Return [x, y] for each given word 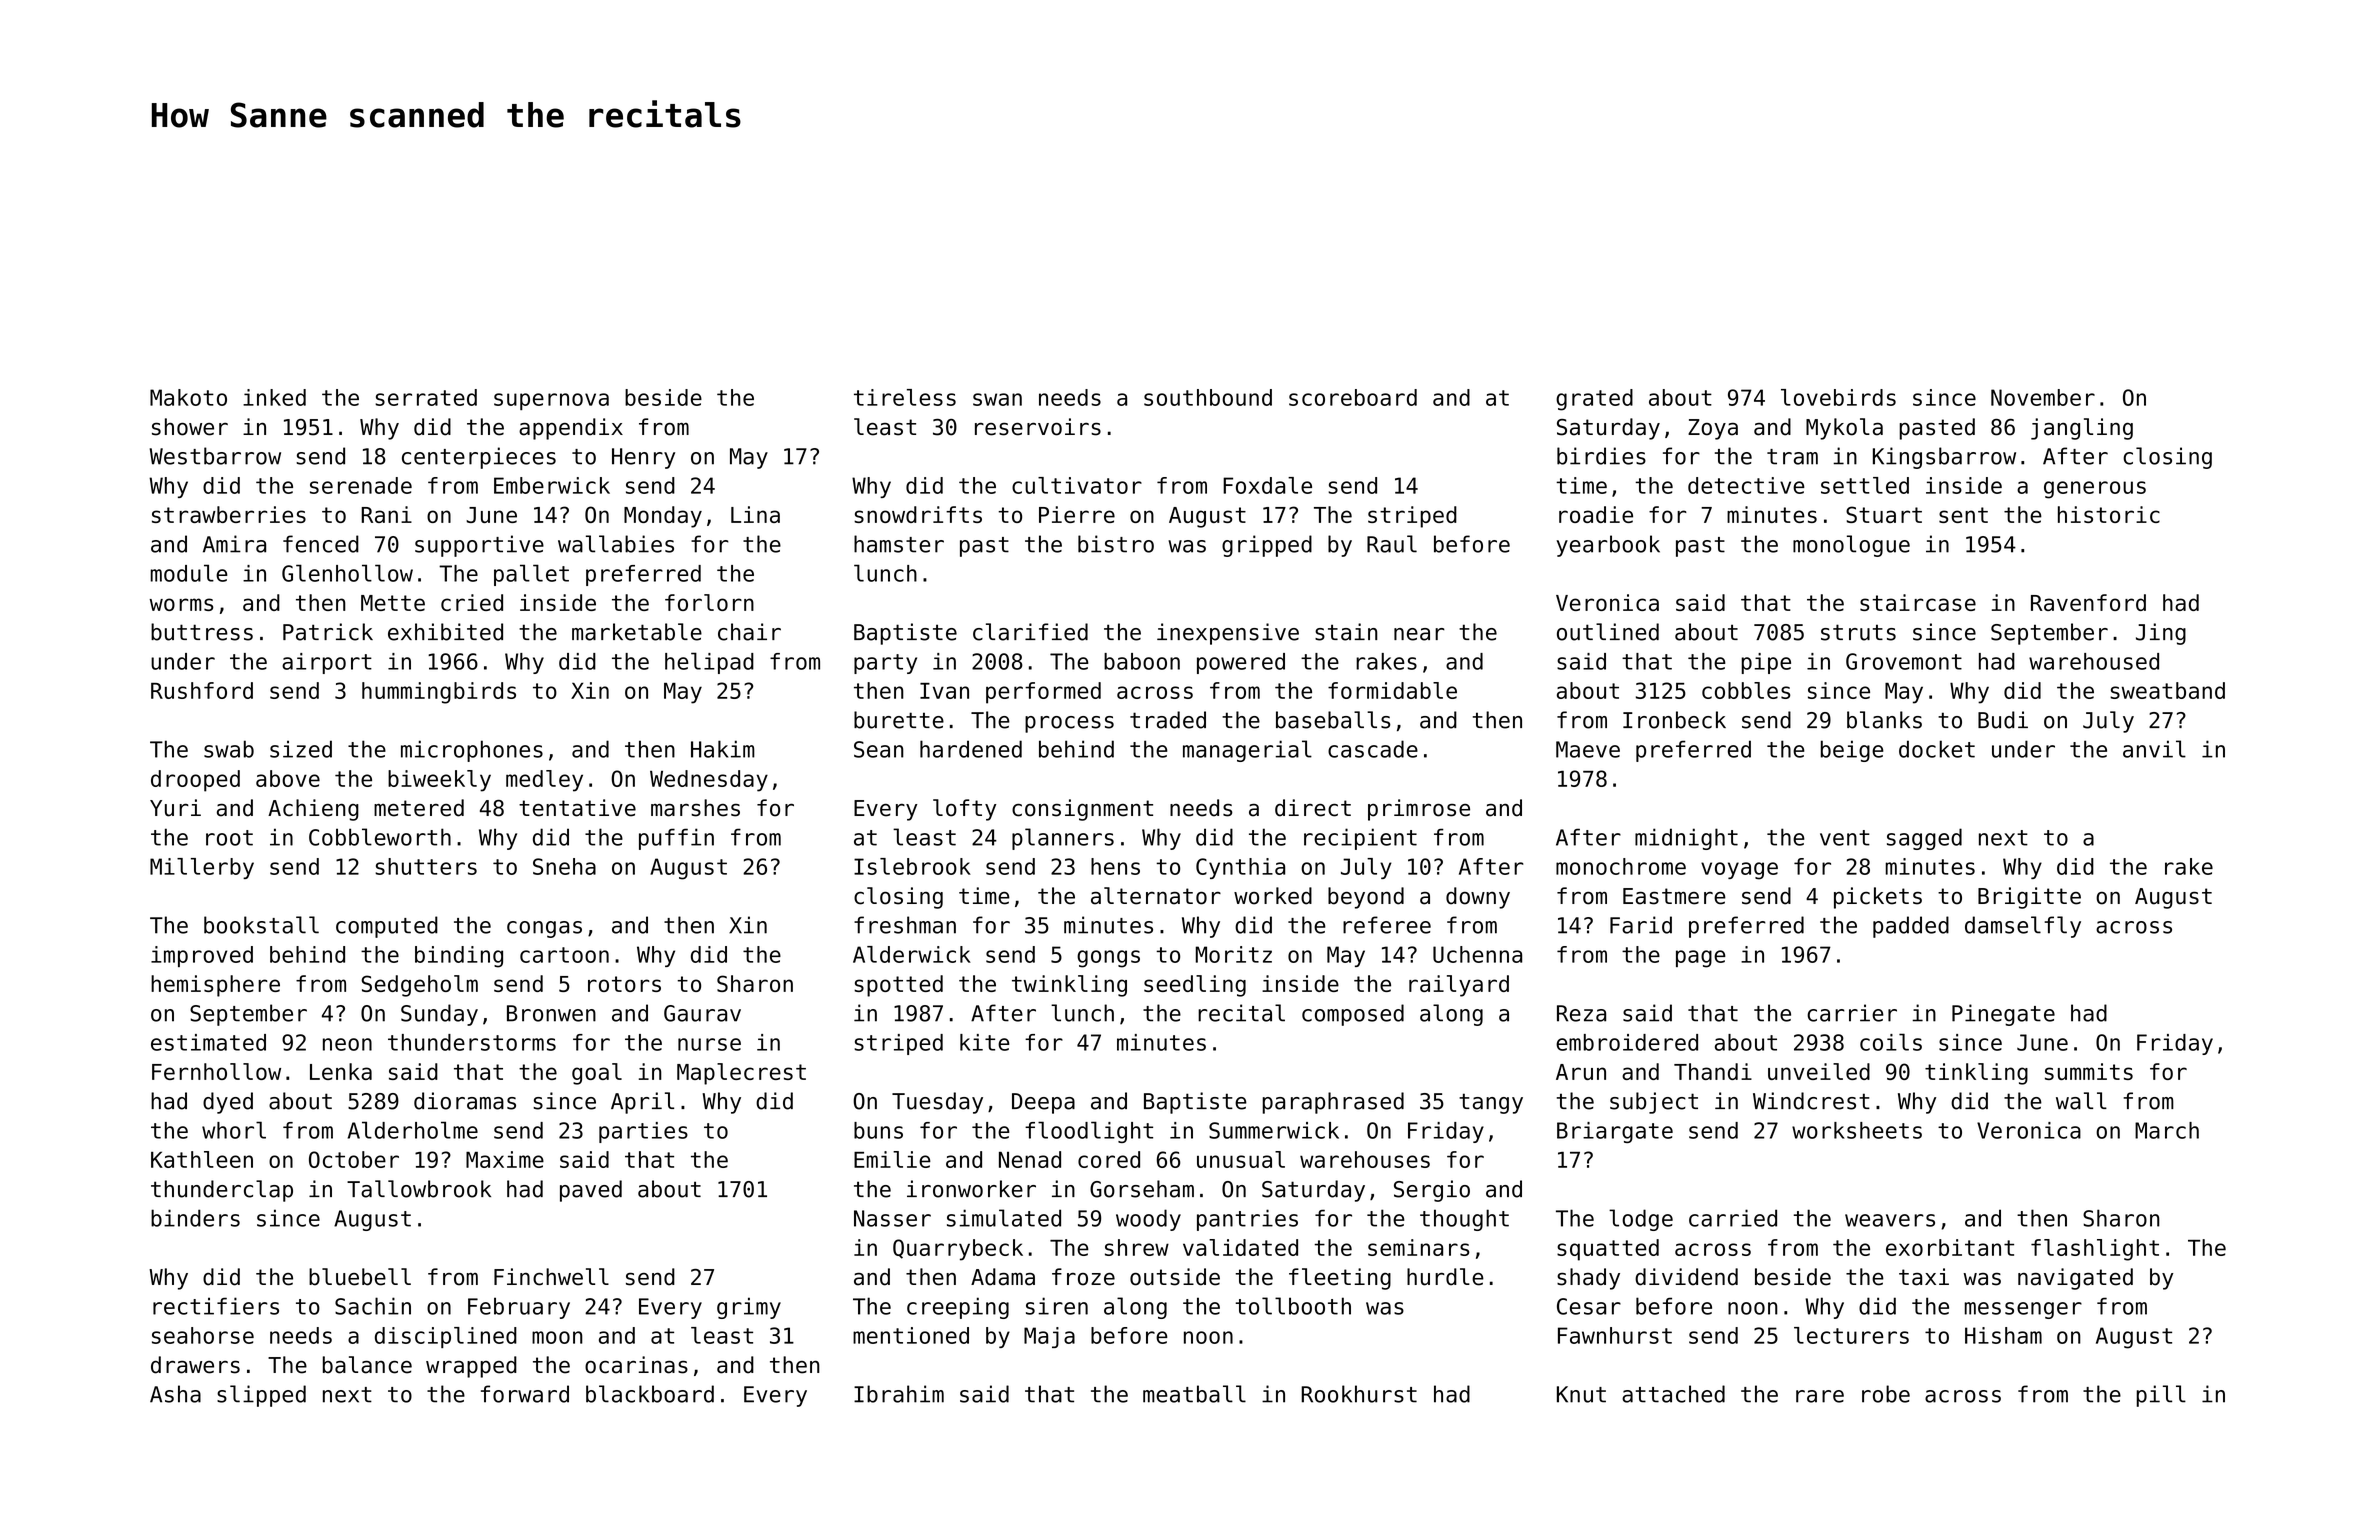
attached [1673, 1394]
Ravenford [2088, 602]
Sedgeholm [419, 986]
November [2043, 397]
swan [997, 399]
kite [985, 1042]
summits [2089, 1071]
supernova [551, 401]
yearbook [1608, 546]
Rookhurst [1359, 1394]
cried [472, 602]
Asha [175, 1394]
